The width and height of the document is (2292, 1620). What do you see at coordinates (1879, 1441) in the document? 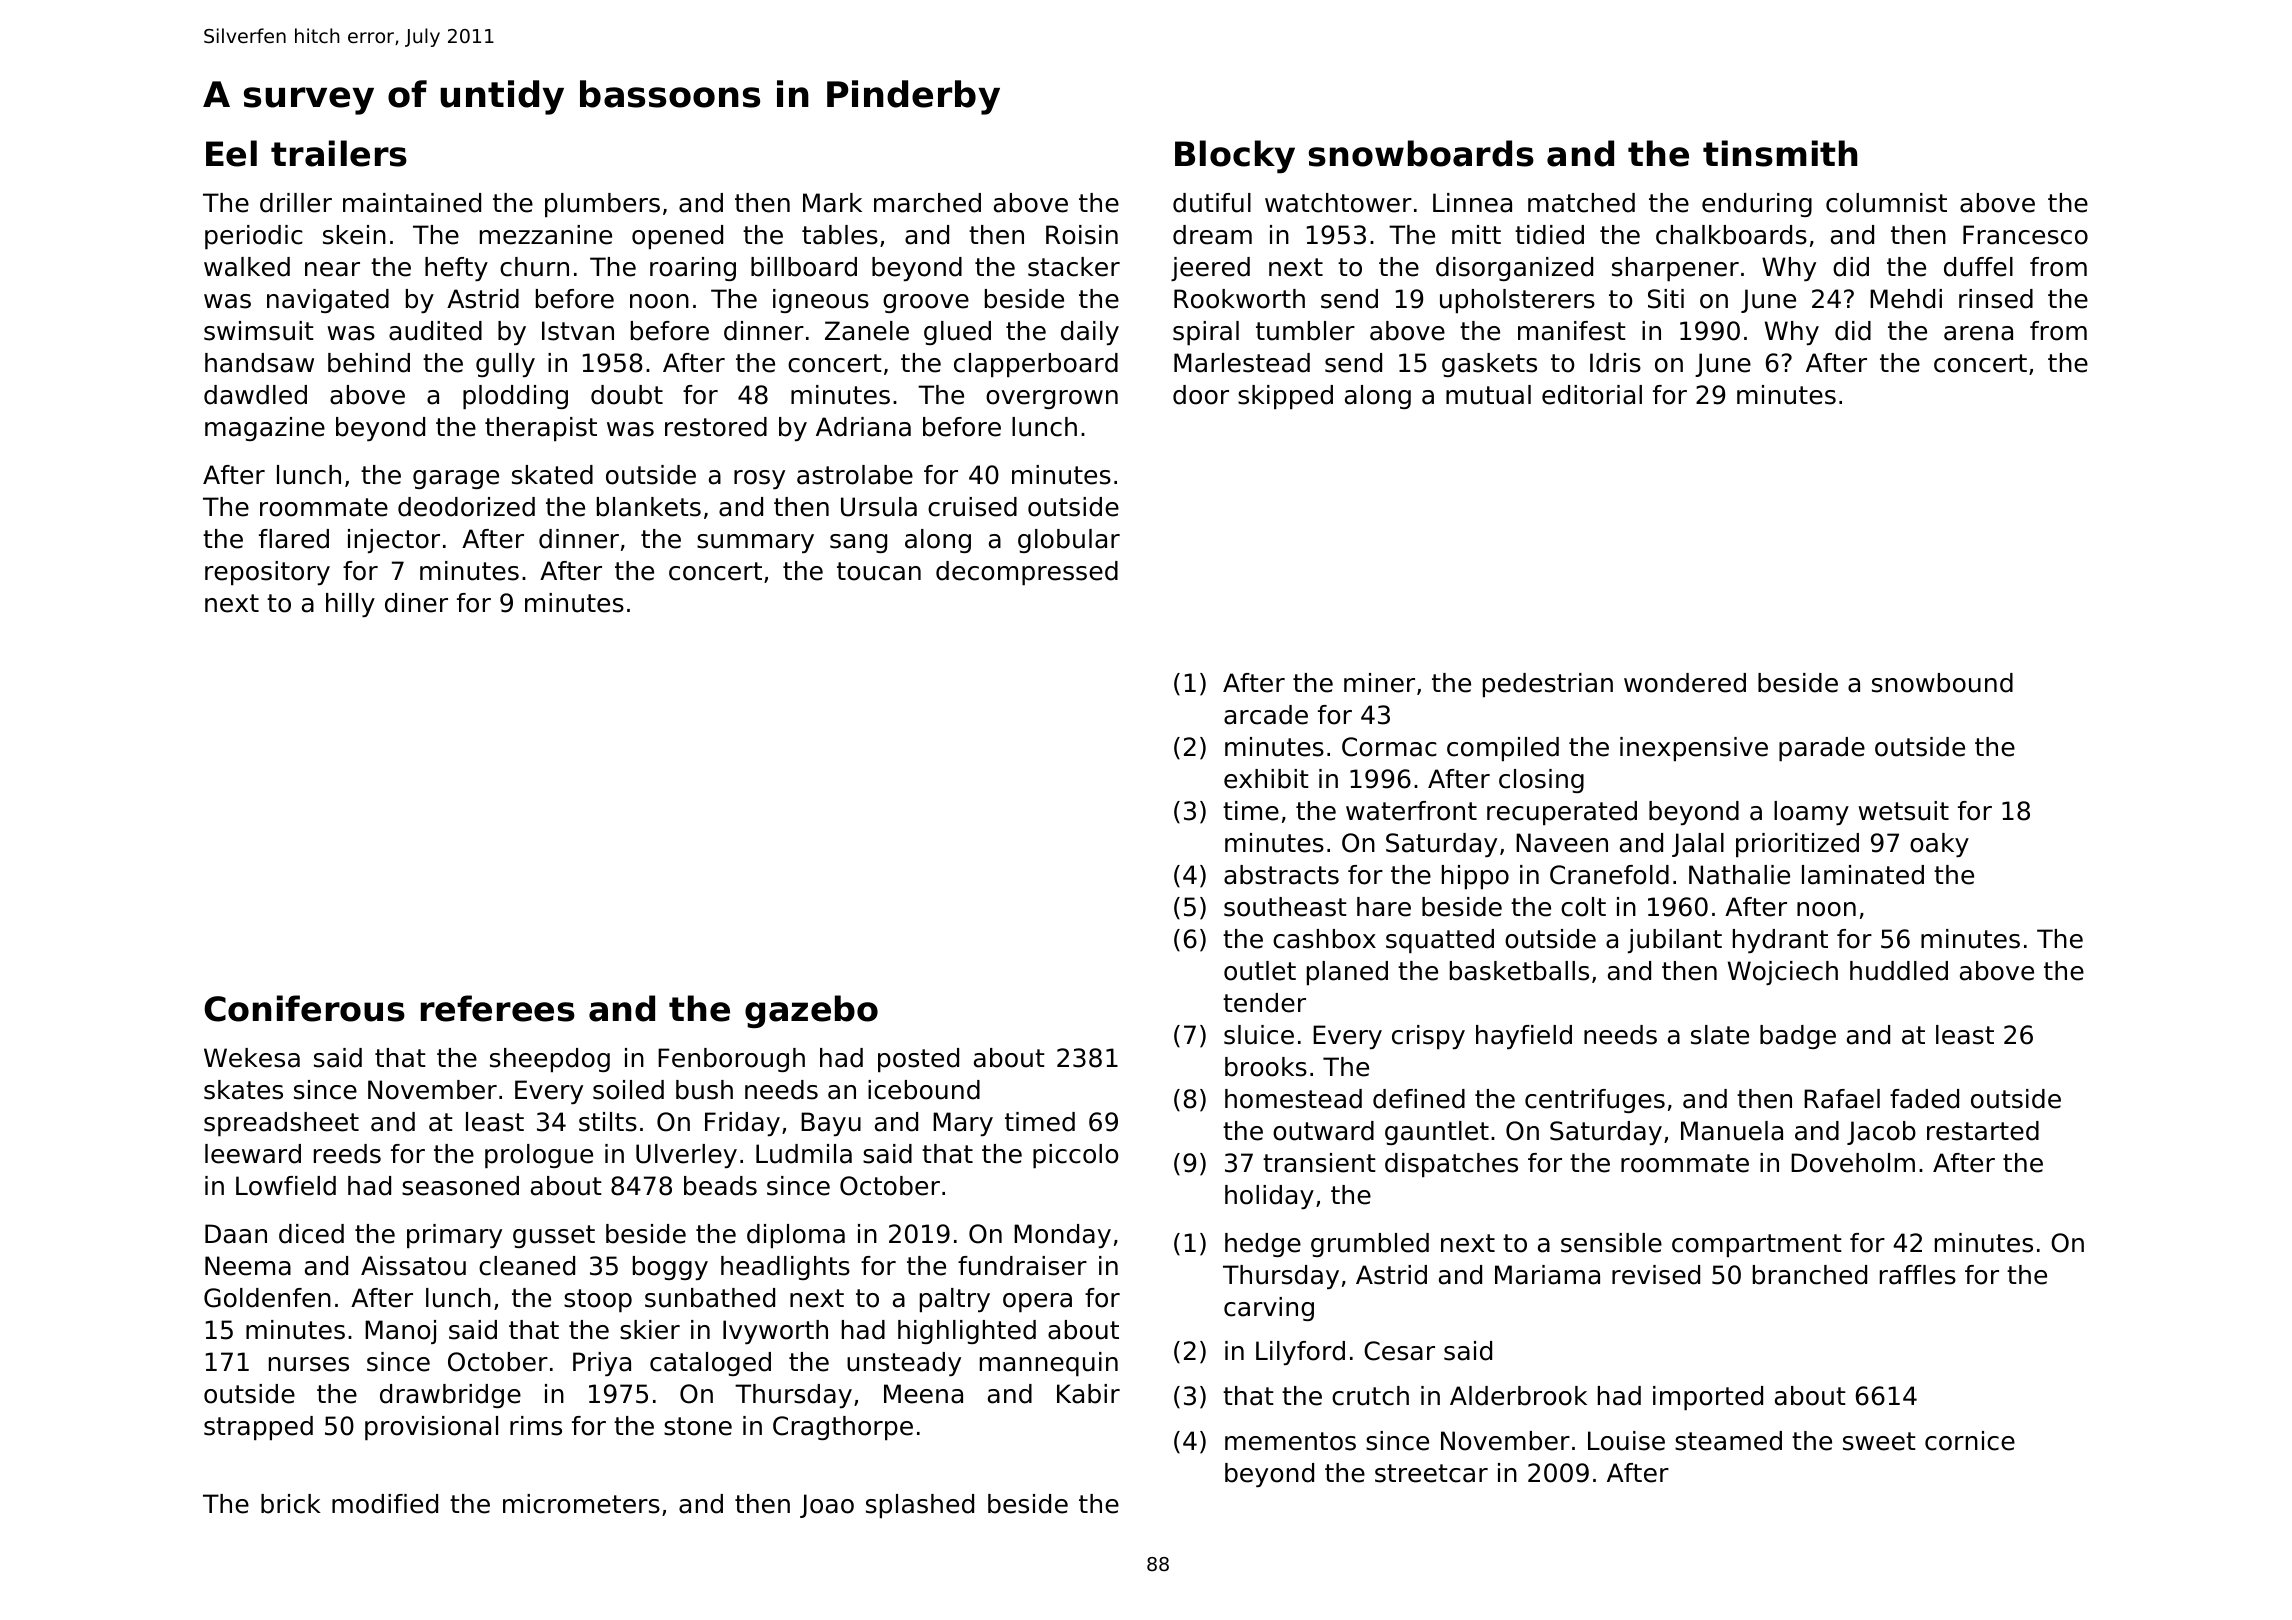
I see `sweet` at bounding box center [1879, 1441].
